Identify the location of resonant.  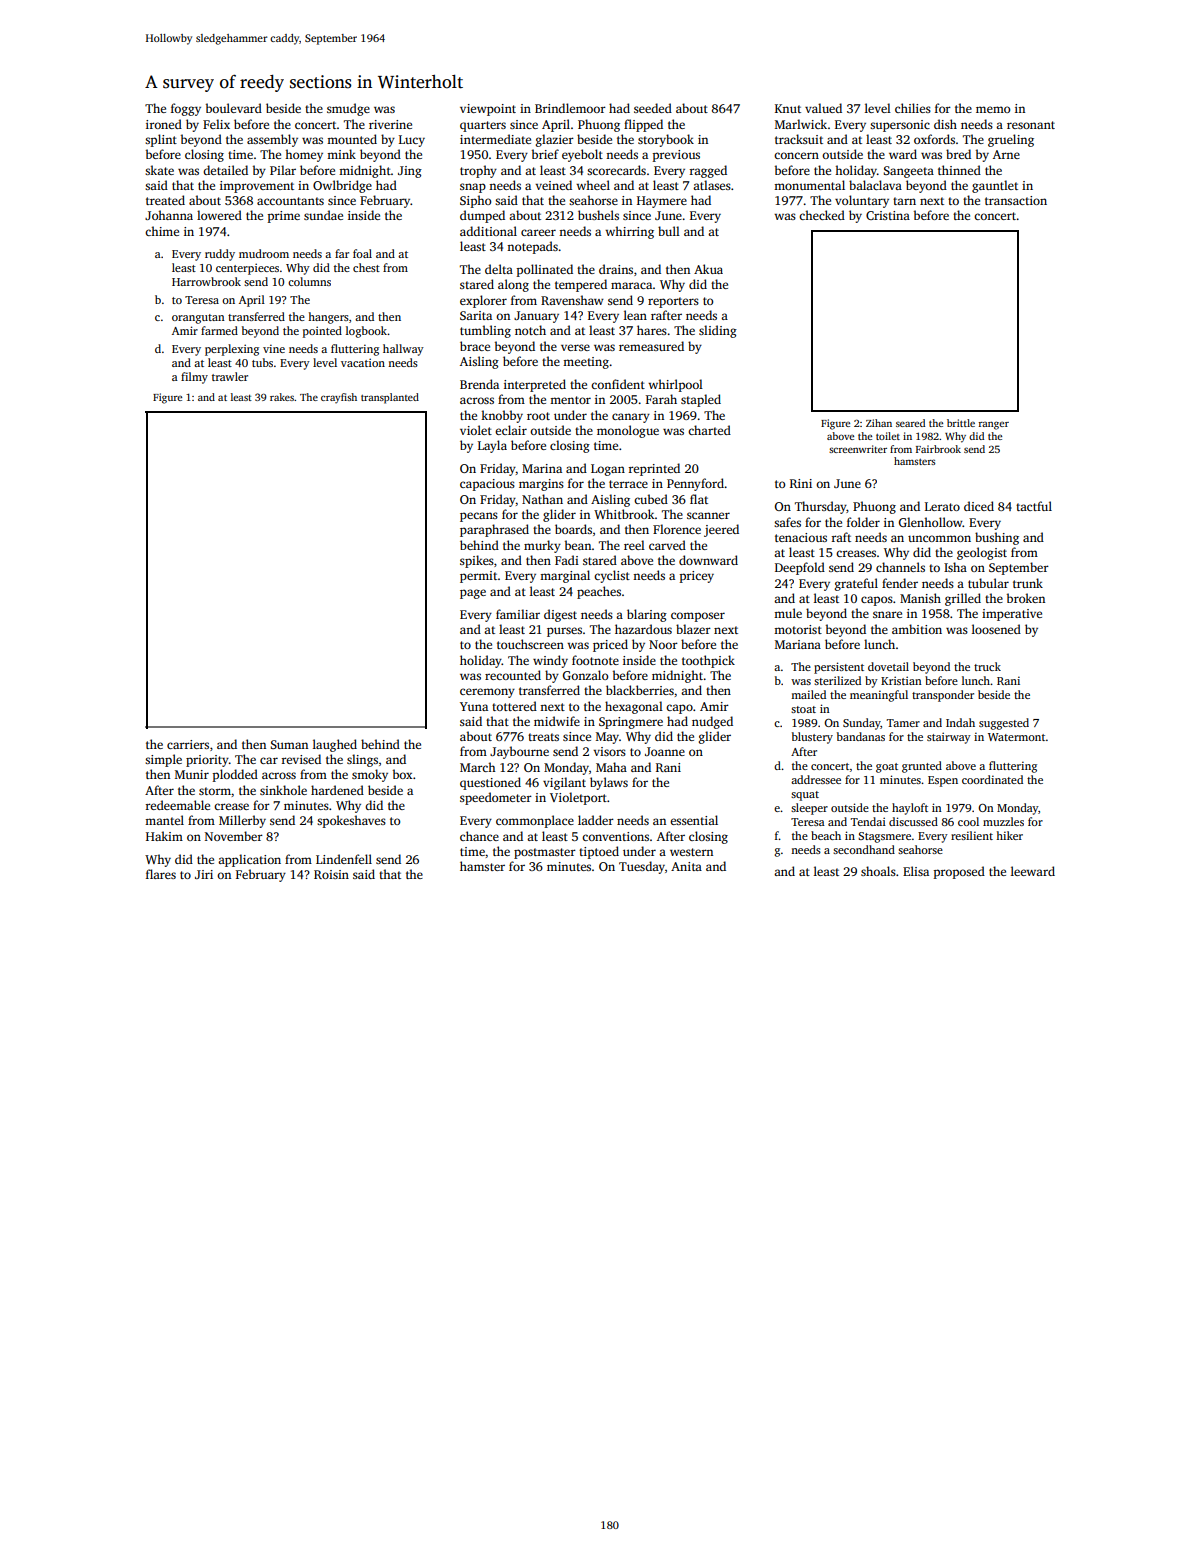
(1031, 125).
